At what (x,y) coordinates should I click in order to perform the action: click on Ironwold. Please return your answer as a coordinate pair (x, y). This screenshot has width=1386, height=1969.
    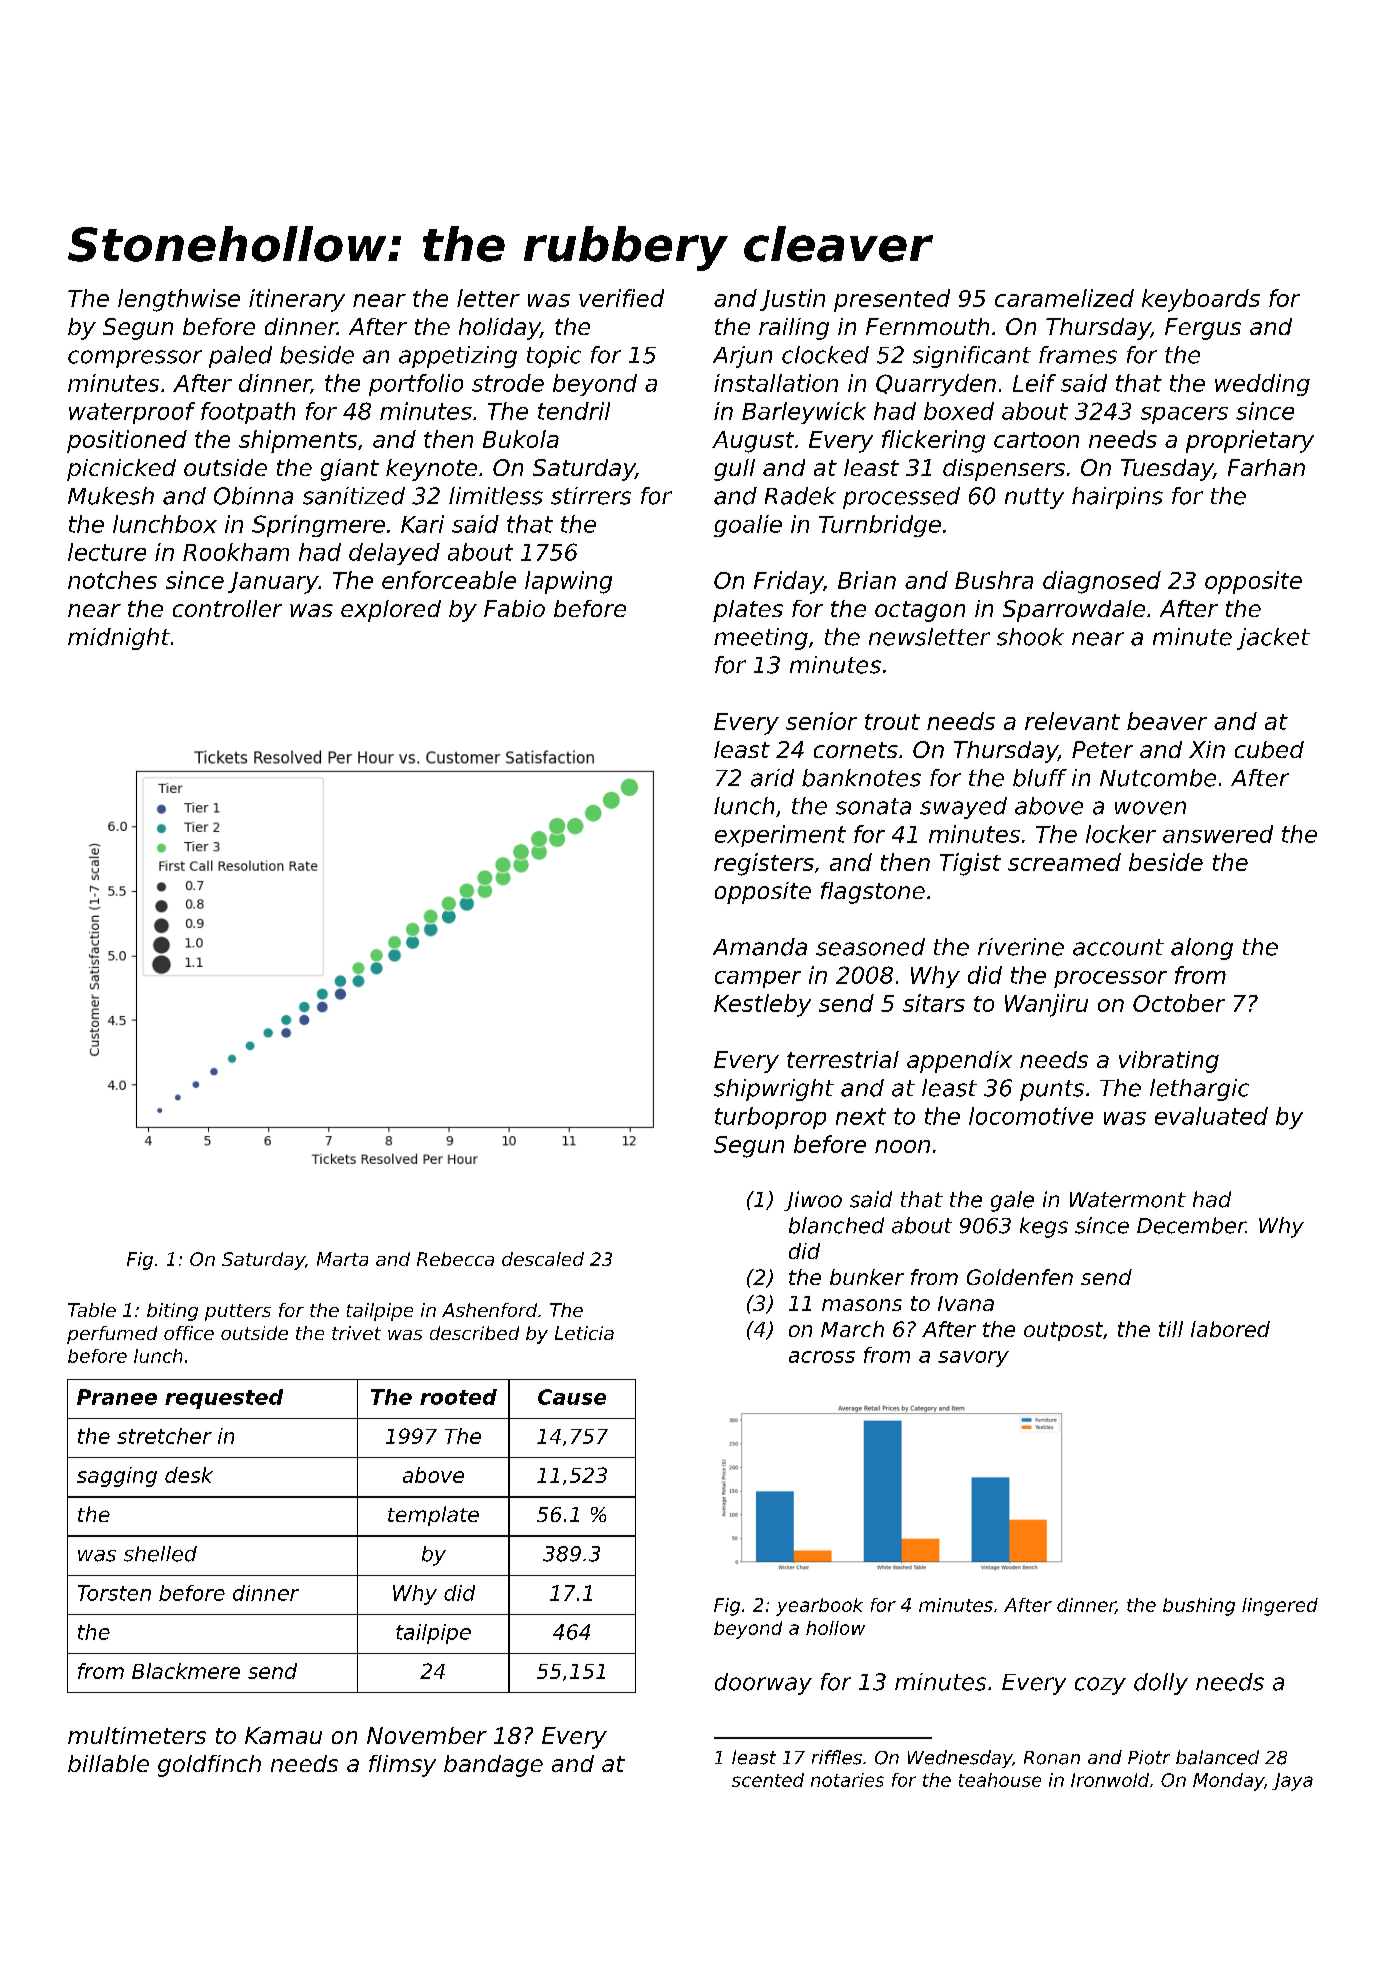
    Looking at the image, I should click on (1110, 1780).
